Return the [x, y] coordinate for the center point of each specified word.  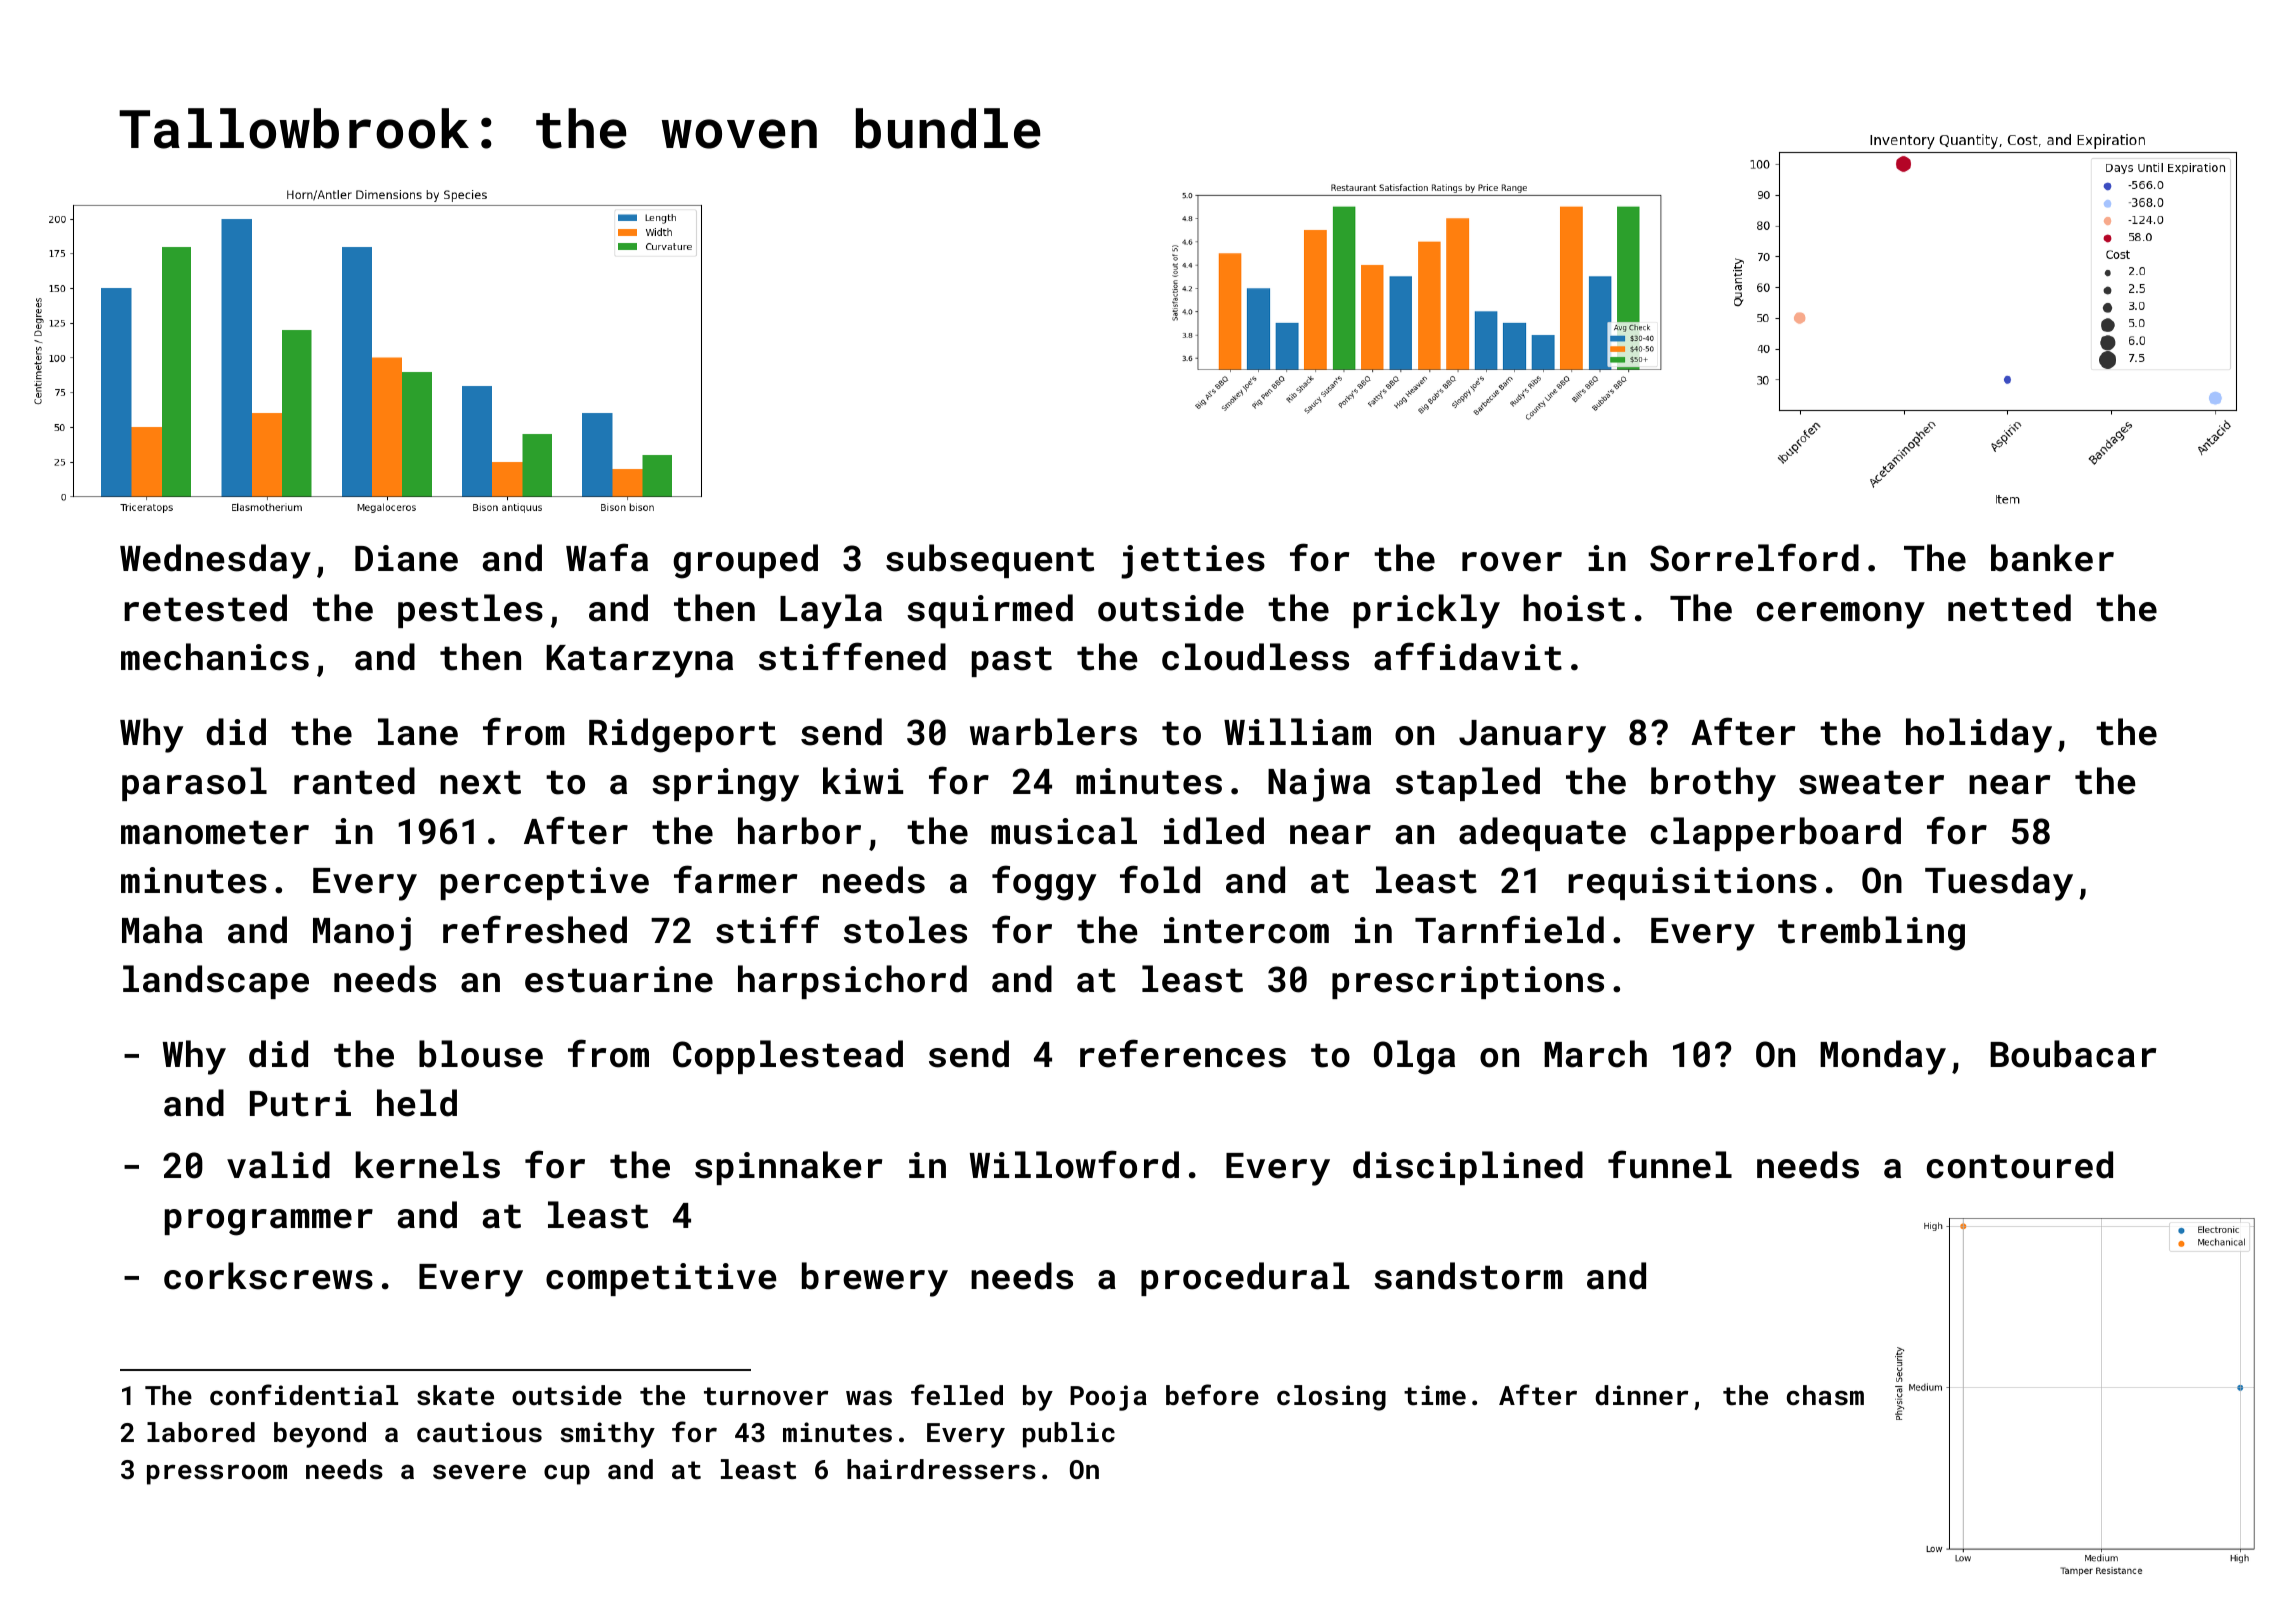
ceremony [1841, 615]
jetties [1193, 562]
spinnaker [788, 1168]
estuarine [619, 979]
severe [479, 1472]
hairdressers [941, 1469]
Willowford [1074, 1164]
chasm [1825, 1395]
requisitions [1692, 883]
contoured [2020, 1165]
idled [1214, 831]
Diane [406, 558]
